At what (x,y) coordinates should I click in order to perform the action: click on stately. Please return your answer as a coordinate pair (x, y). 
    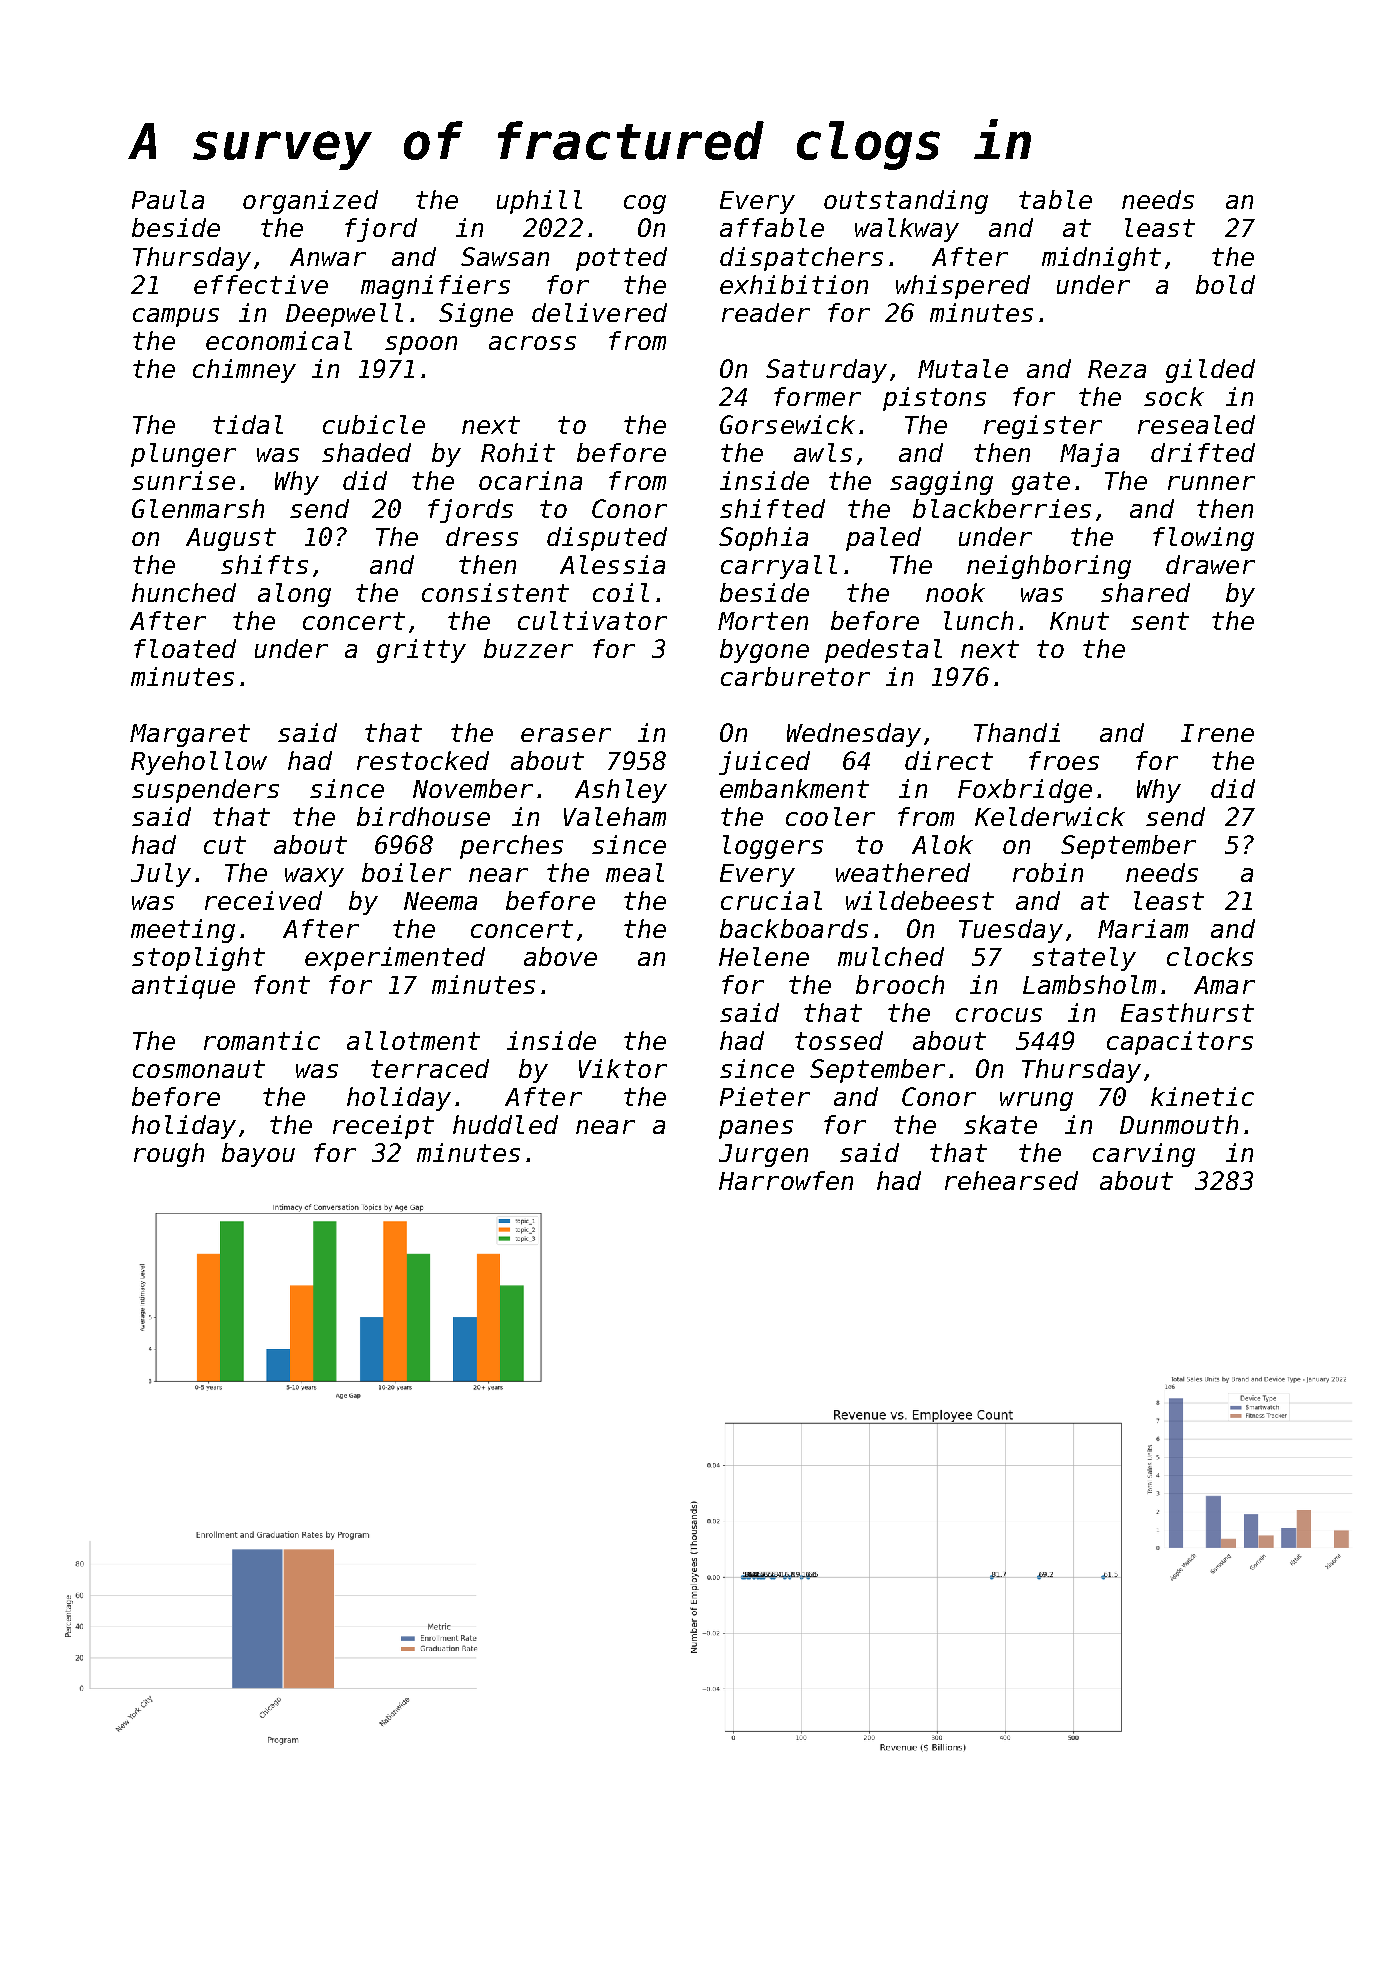
    Looking at the image, I should click on (1084, 959).
